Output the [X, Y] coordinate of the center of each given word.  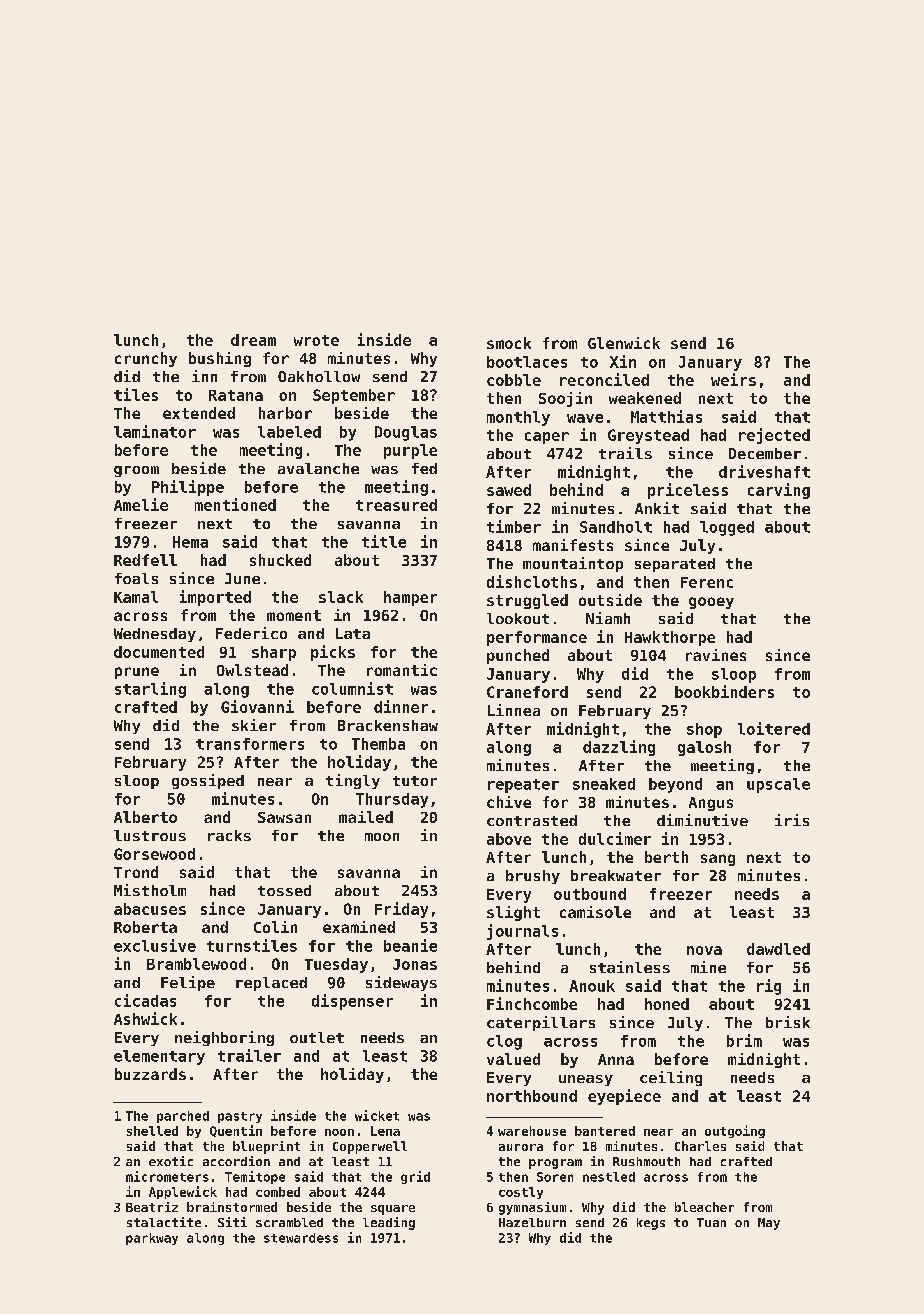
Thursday [392, 800]
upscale [778, 785]
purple [410, 451]
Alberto [145, 817]
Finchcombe [532, 1003]
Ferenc [707, 582]
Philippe [188, 488]
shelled [152, 1131]
